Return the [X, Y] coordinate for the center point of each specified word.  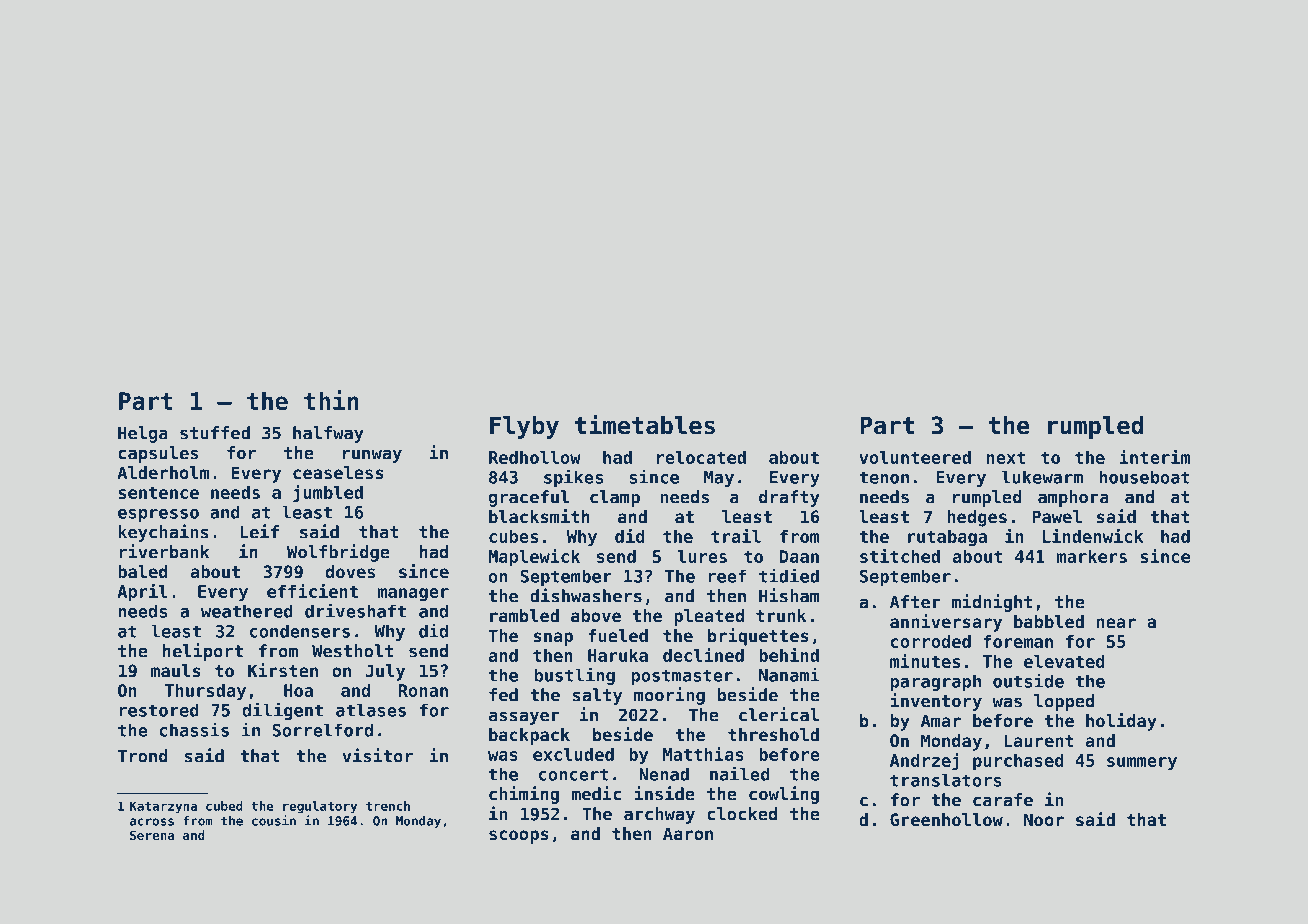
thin [331, 400]
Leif [259, 531]
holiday [1121, 722]
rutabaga [947, 538]
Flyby [524, 427]
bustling [574, 676]
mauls [176, 670]
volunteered [915, 457]
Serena [152, 835]
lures [702, 556]
